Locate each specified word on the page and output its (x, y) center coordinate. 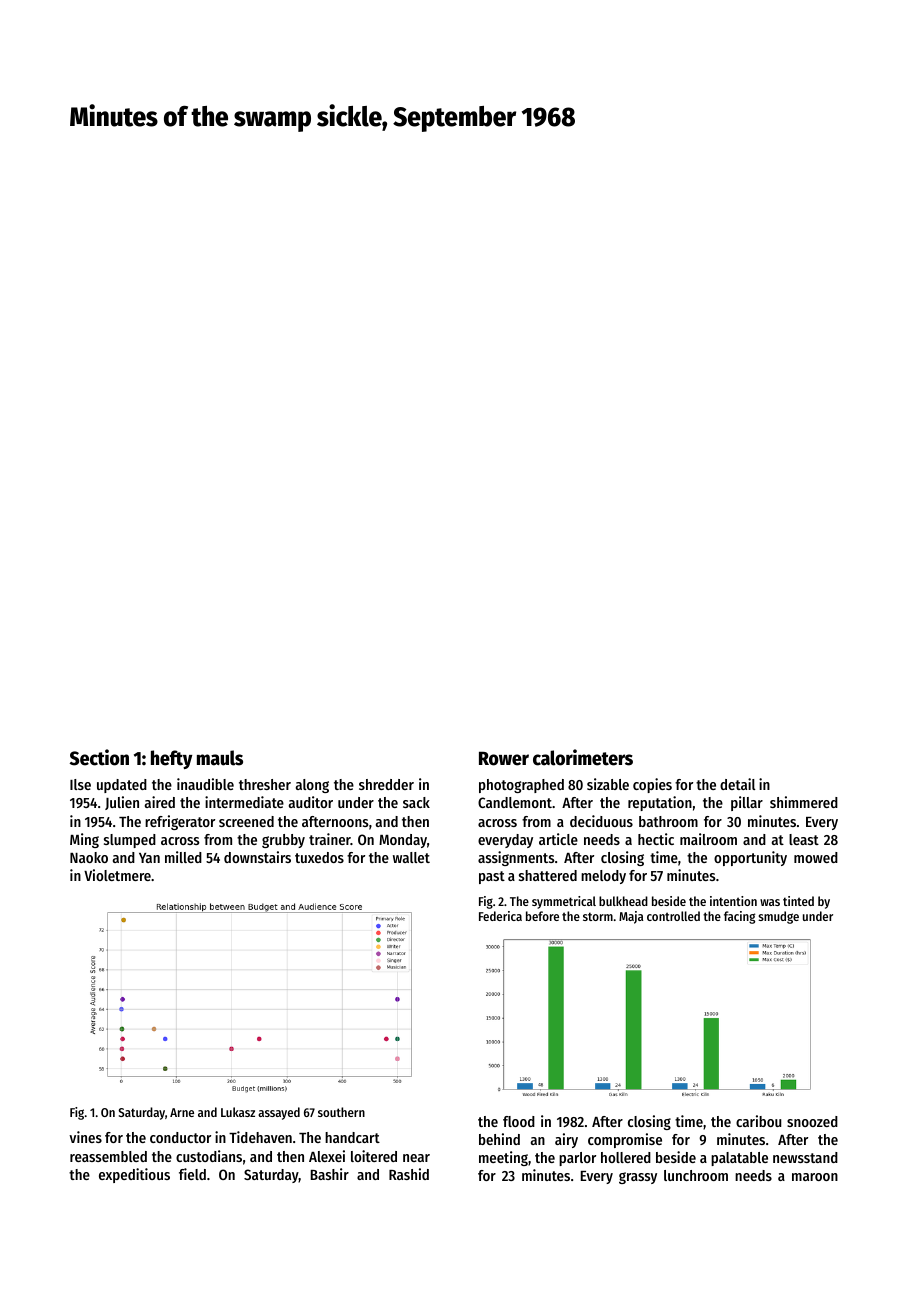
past (492, 877)
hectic (656, 839)
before (542, 916)
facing (739, 917)
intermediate (244, 802)
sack (416, 802)
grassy (638, 1178)
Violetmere (117, 875)
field (192, 1174)
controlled (673, 916)
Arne (182, 1112)
